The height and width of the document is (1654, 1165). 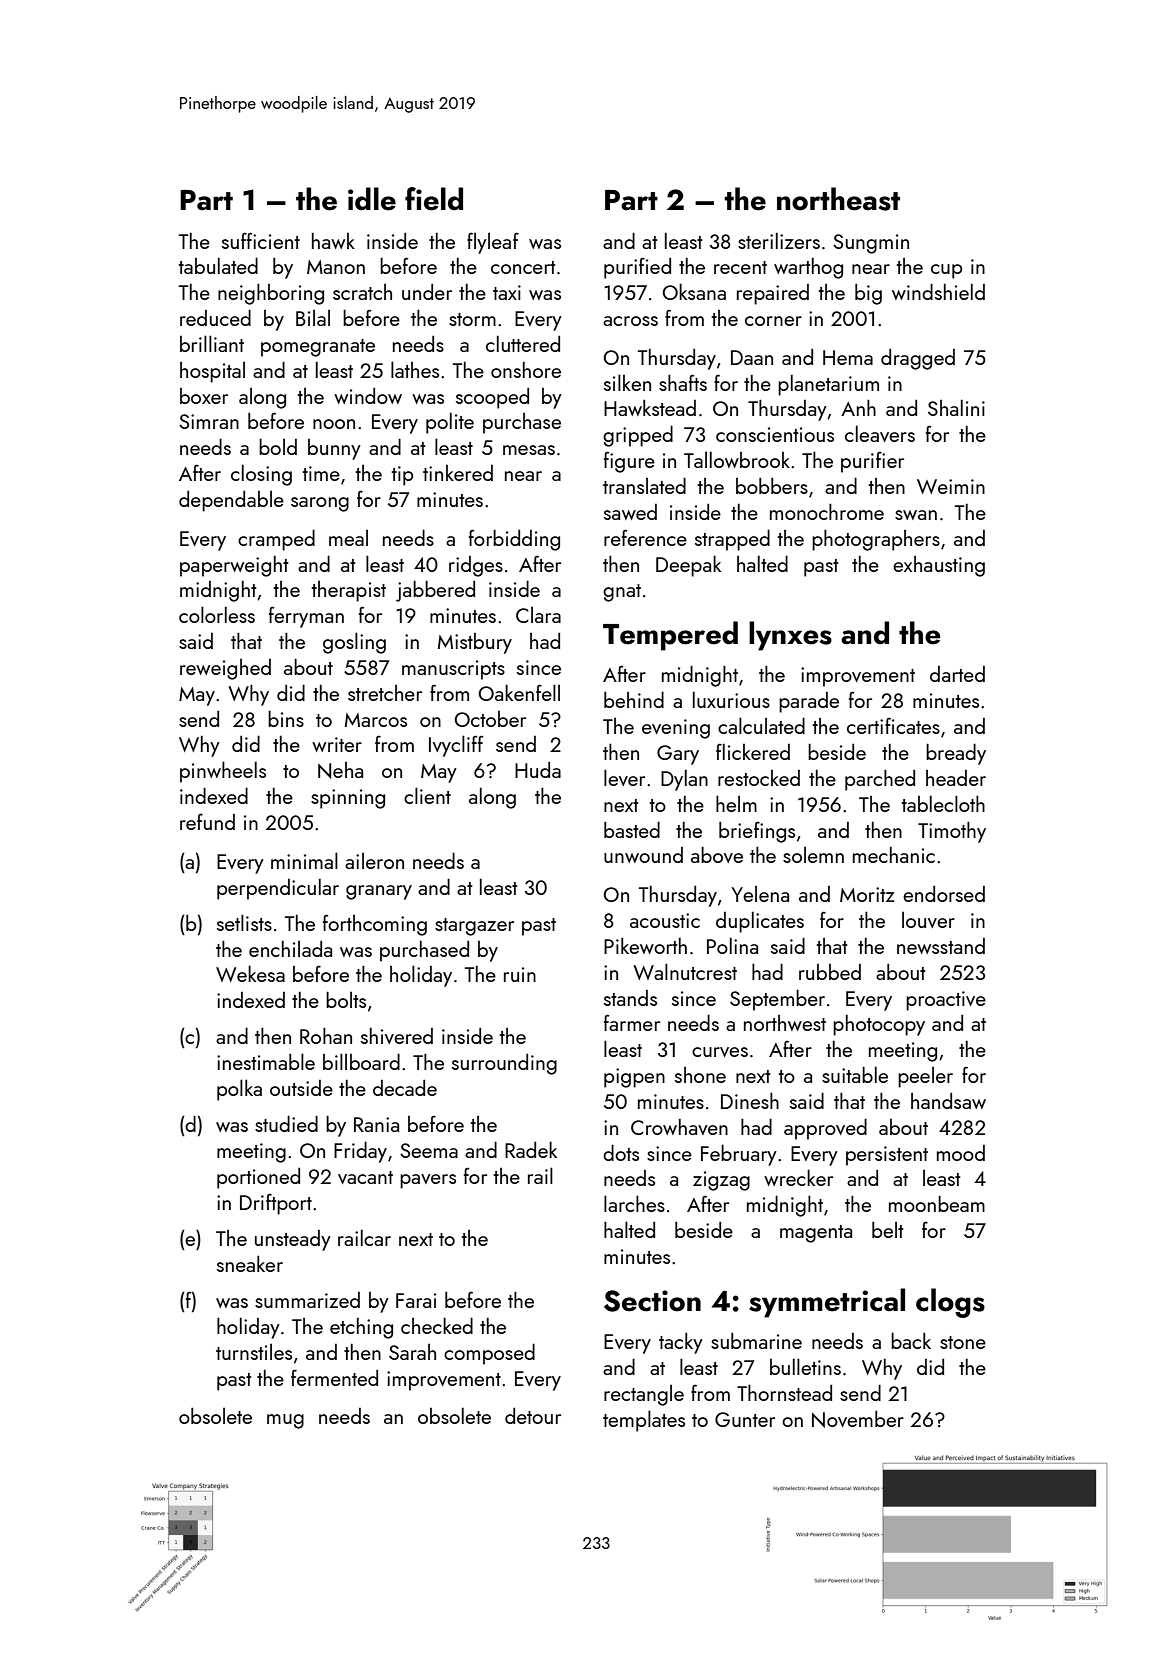 What do you see at coordinates (427, 292) in the document?
I see `under` at bounding box center [427, 292].
